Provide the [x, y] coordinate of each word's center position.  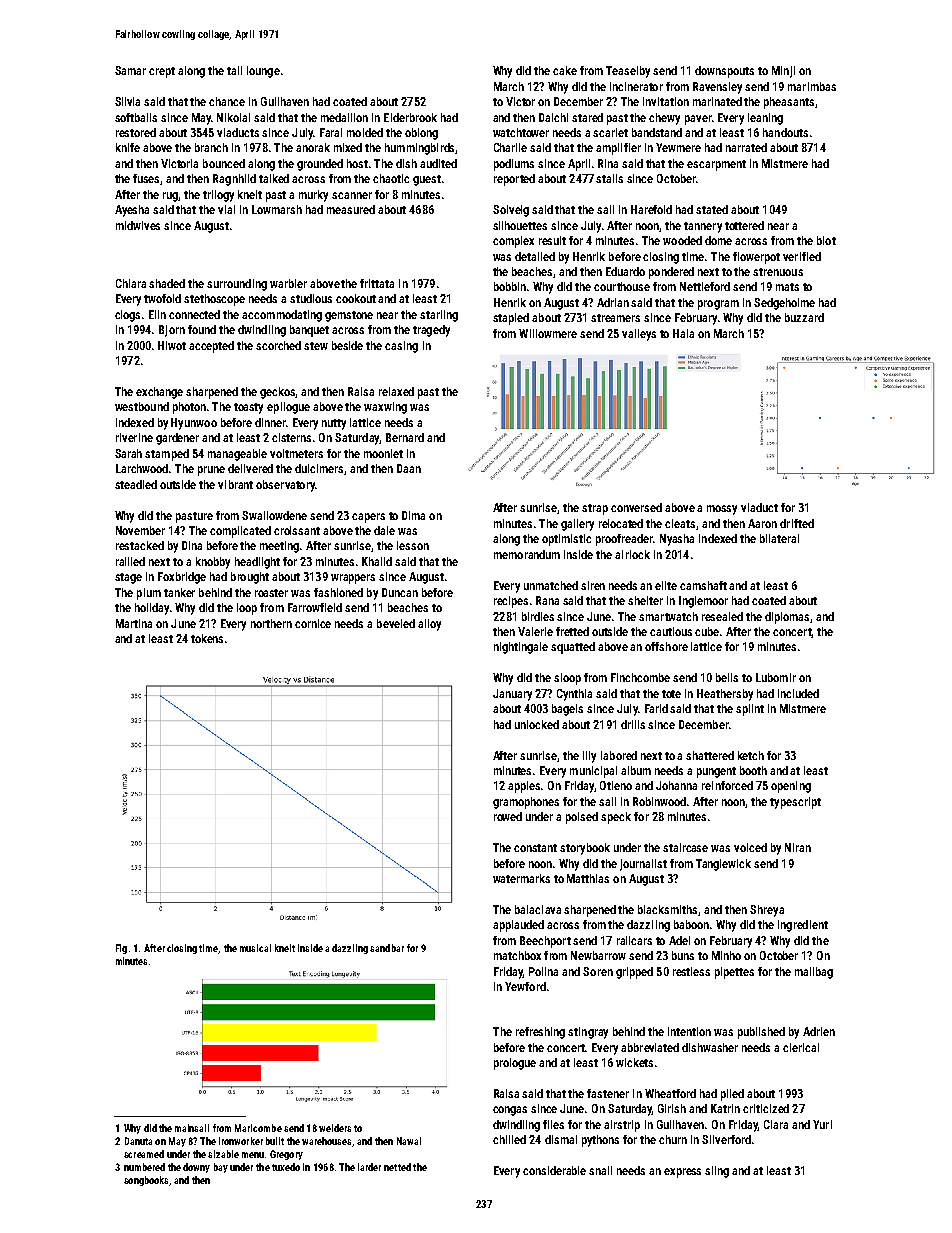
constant [535, 848]
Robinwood [659, 801]
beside [347, 345]
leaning [765, 119]
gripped [634, 973]
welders [335, 1128]
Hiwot [172, 345]
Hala [683, 333]
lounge [263, 72]
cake [565, 70]
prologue [515, 1064]
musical [255, 948]
